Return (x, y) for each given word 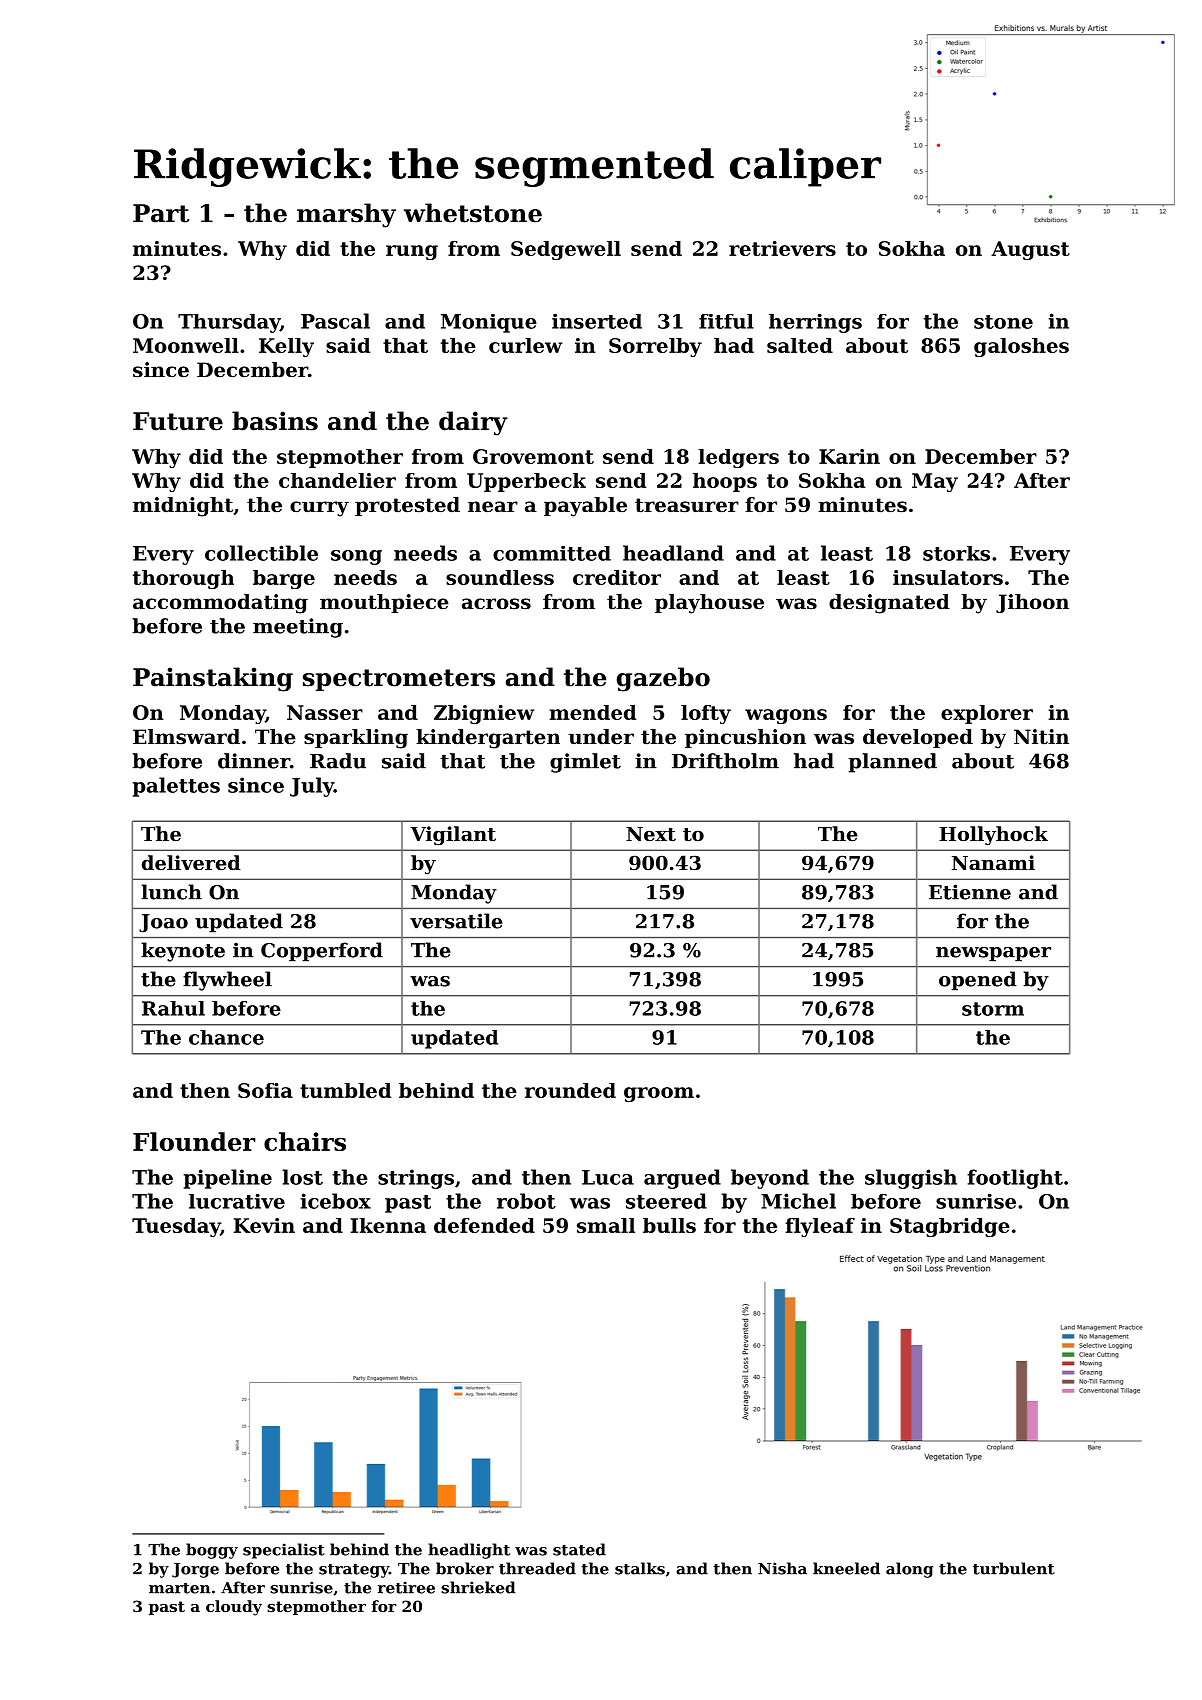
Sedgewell (566, 250)
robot (526, 1201)
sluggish (911, 1179)
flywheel (227, 981)
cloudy (234, 1608)
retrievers (782, 248)
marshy (346, 215)
